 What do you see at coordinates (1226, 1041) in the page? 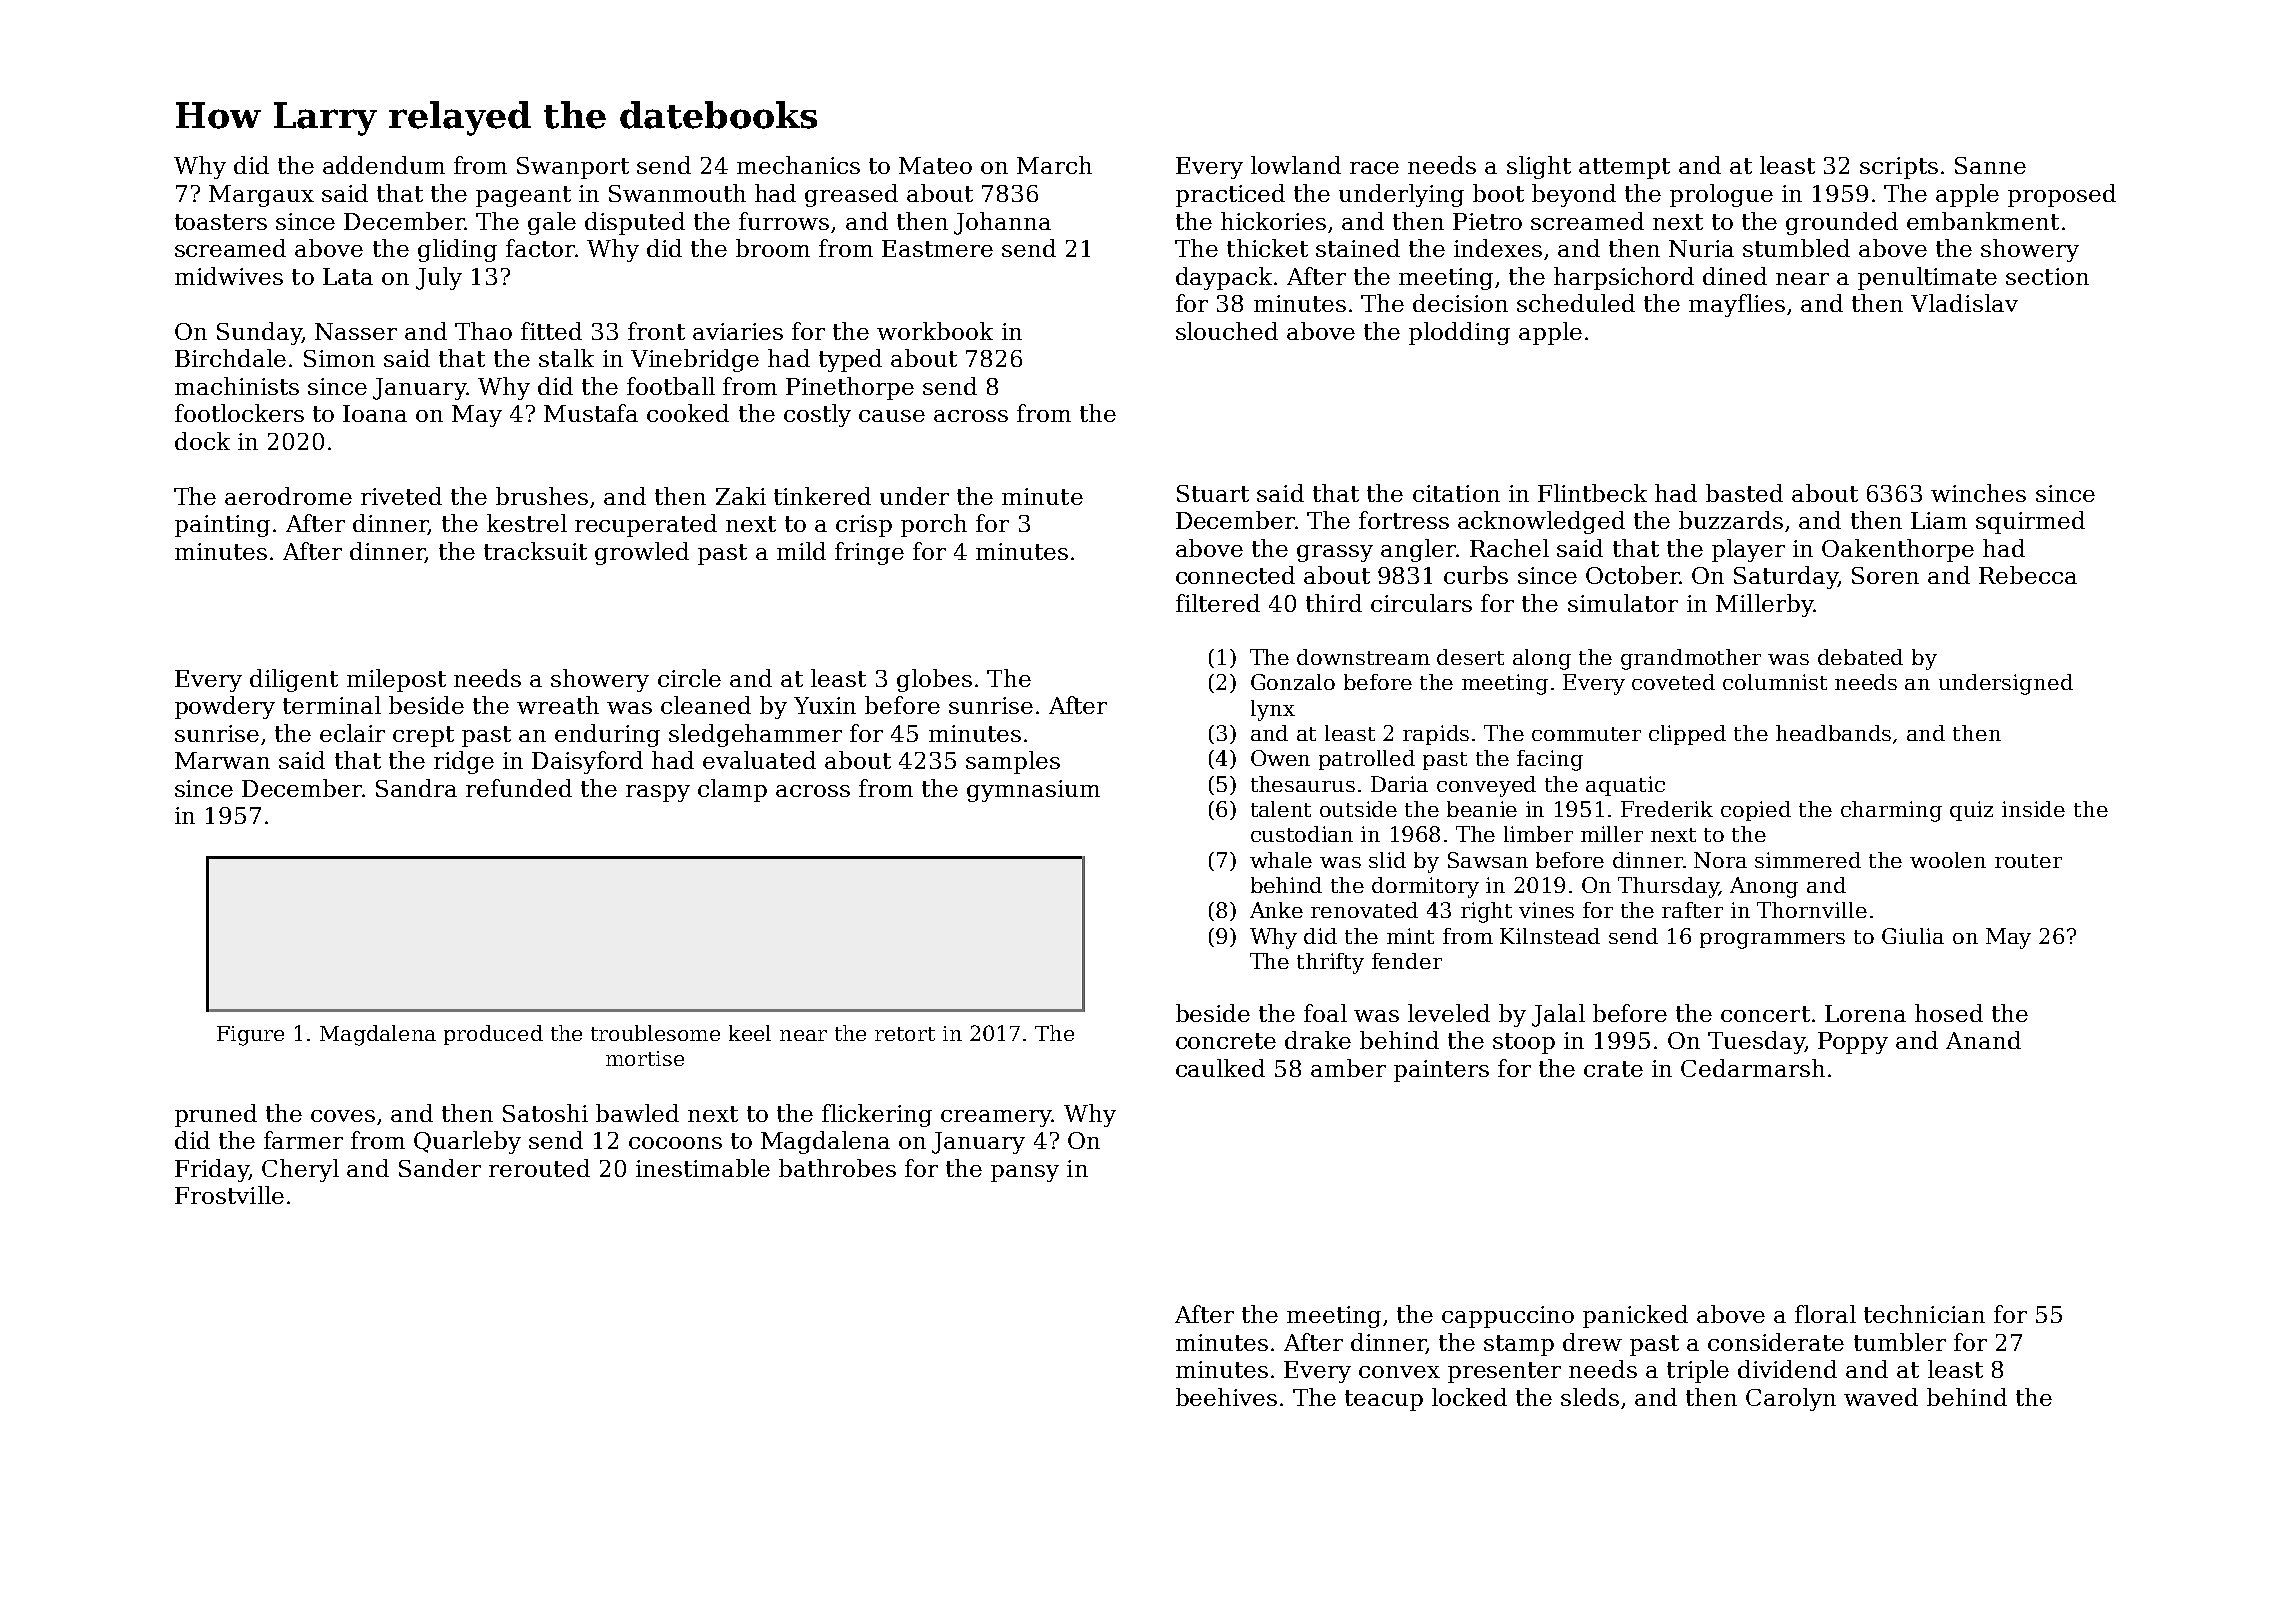
I see `concrete` at bounding box center [1226, 1041].
